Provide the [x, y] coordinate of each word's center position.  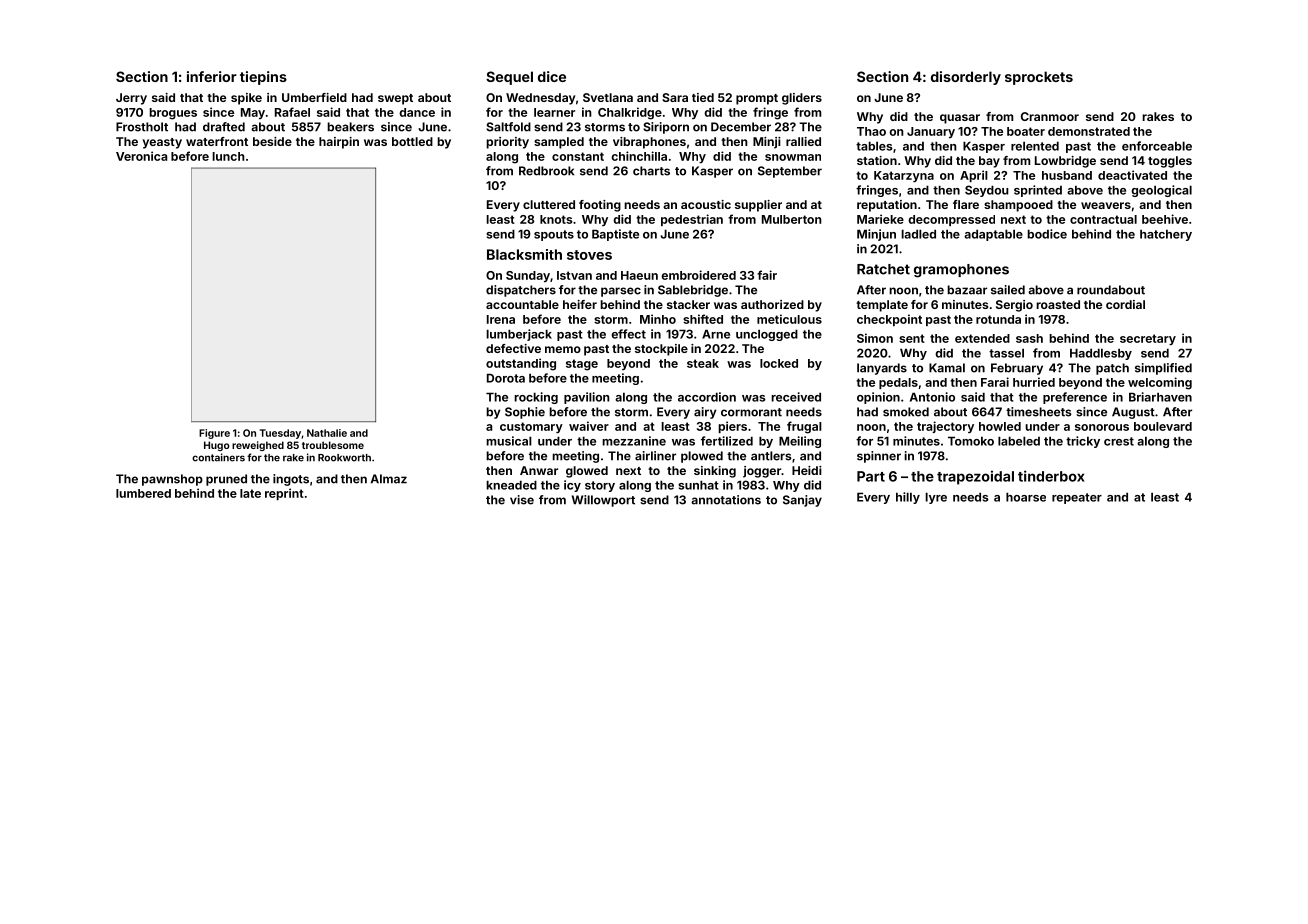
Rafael [292, 112]
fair [767, 275]
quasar [960, 119]
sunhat [698, 485]
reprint [284, 494]
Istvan [574, 275]
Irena [501, 319]
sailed [1008, 290]
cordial [1125, 304]
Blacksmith [524, 254]
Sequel [509, 78]
